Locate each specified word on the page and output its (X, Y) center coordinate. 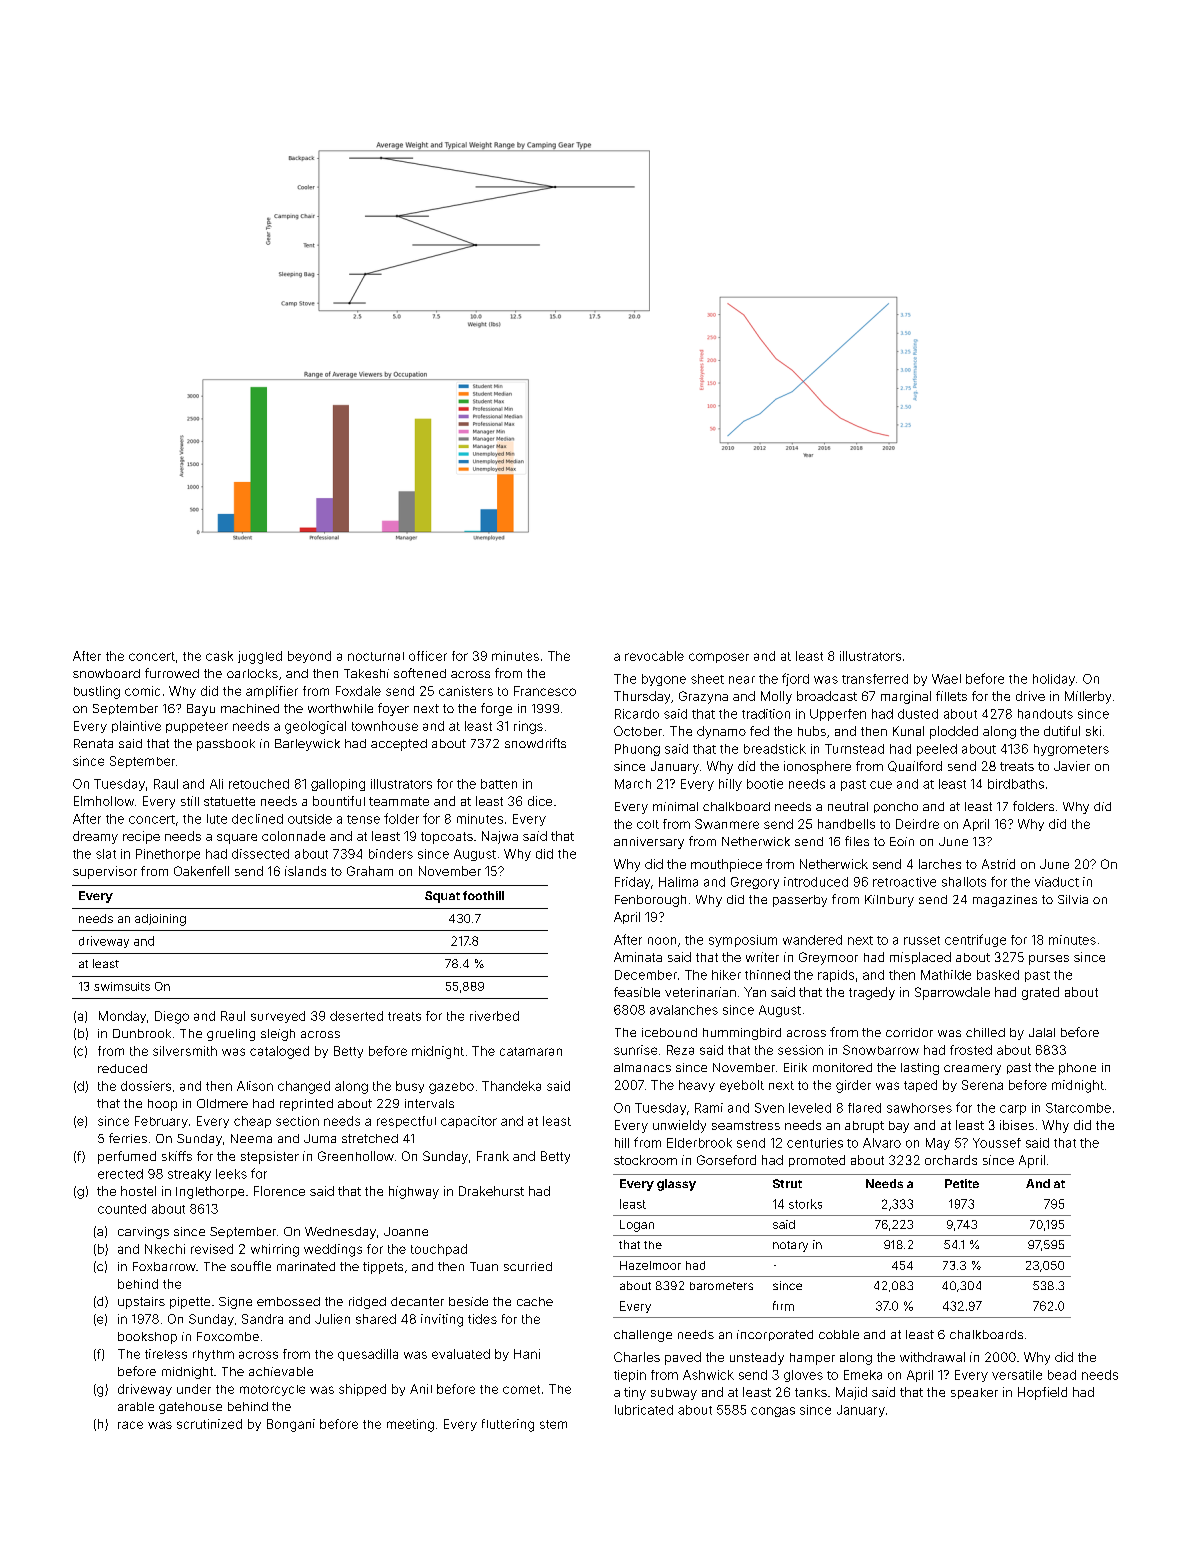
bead (1062, 1375)
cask (219, 656)
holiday (1054, 680)
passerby (800, 901)
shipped (362, 1390)
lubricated (644, 1410)
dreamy (95, 837)
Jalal (1042, 1032)
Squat (442, 897)
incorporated (775, 1335)
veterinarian (700, 992)
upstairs (141, 1303)
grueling (231, 1035)
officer (428, 656)
